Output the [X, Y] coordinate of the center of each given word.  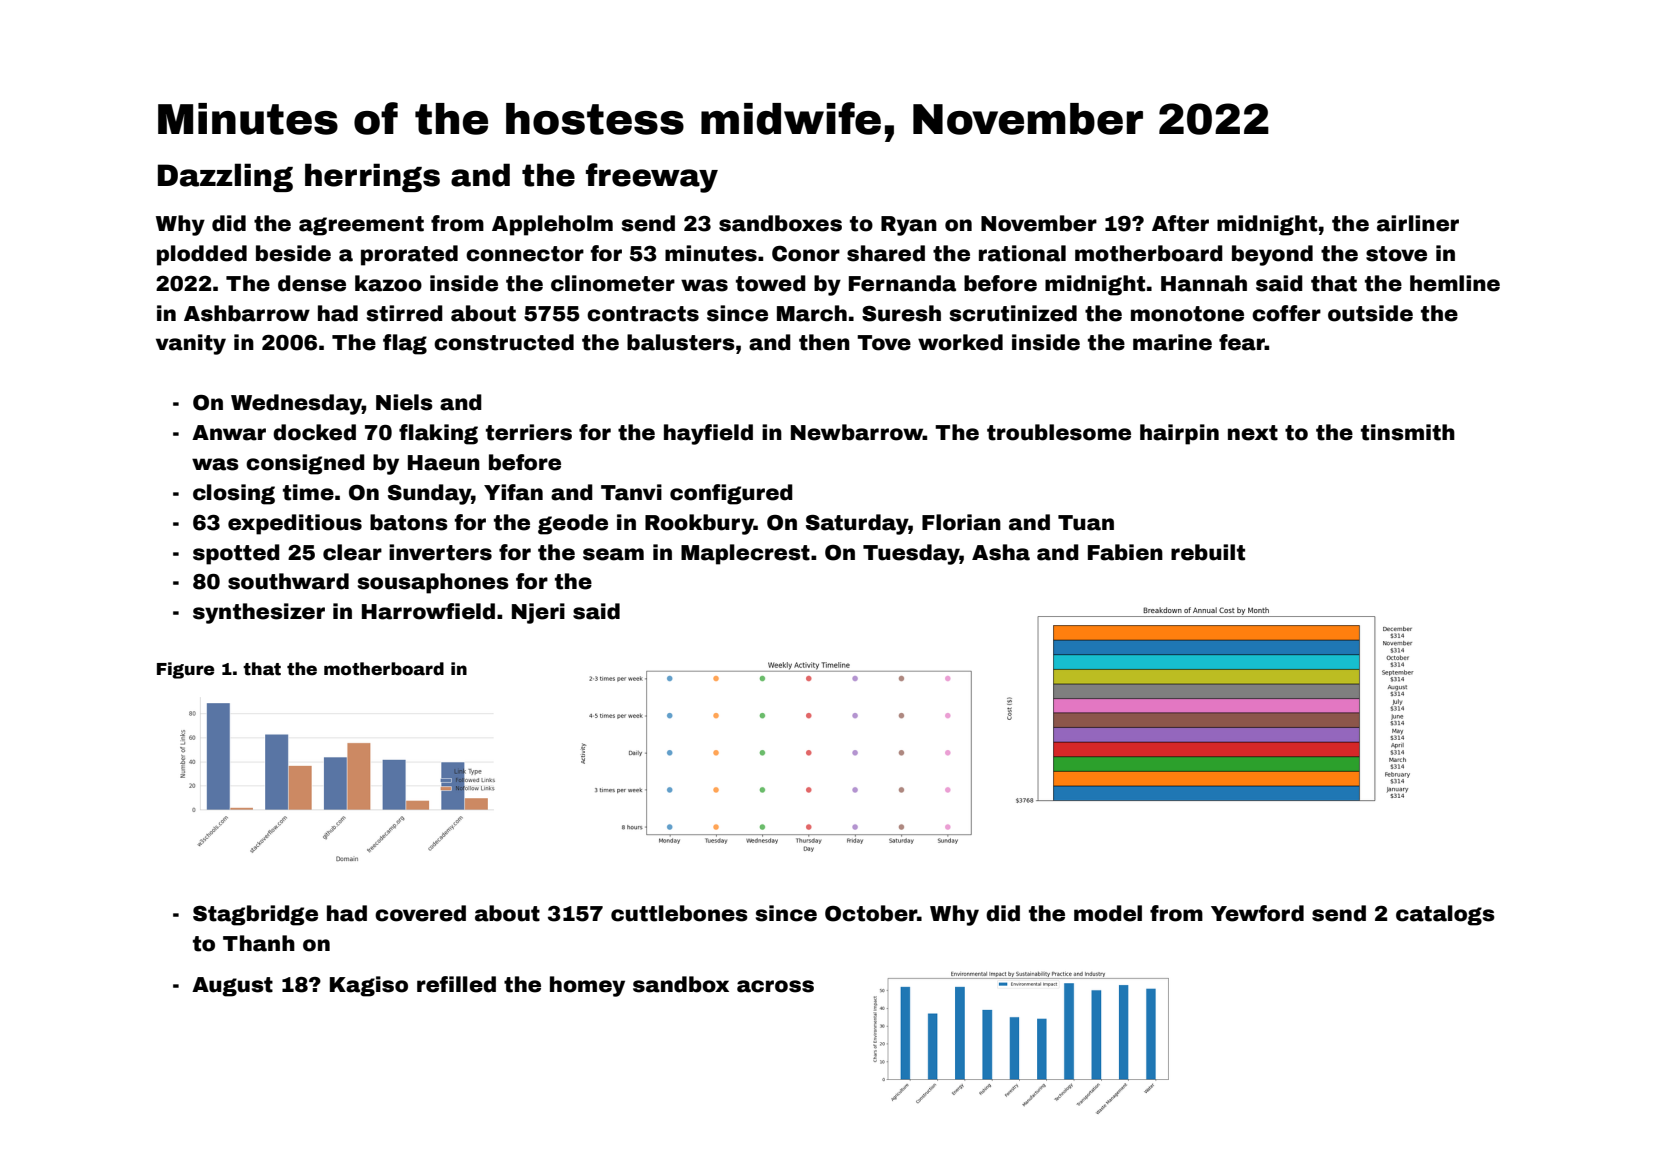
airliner [1418, 223]
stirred [405, 313]
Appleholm [552, 225]
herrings [372, 177]
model [1108, 913]
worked [960, 342]
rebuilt [1208, 552]
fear [1242, 342]
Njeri [538, 613]
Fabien [1125, 552]
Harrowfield [428, 611]
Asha [1001, 552]
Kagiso [369, 986]
